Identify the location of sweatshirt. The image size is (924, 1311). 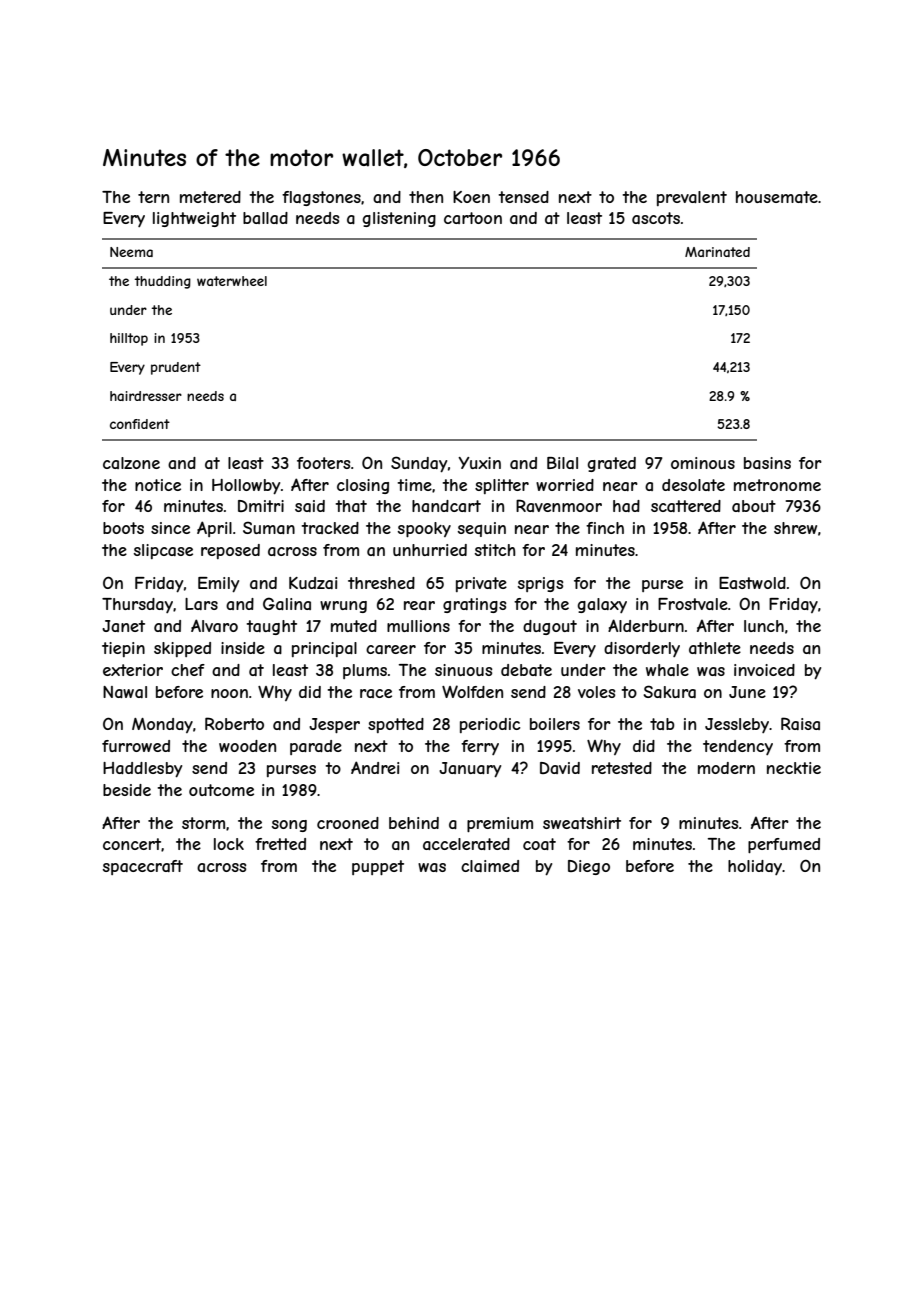
(582, 823).
